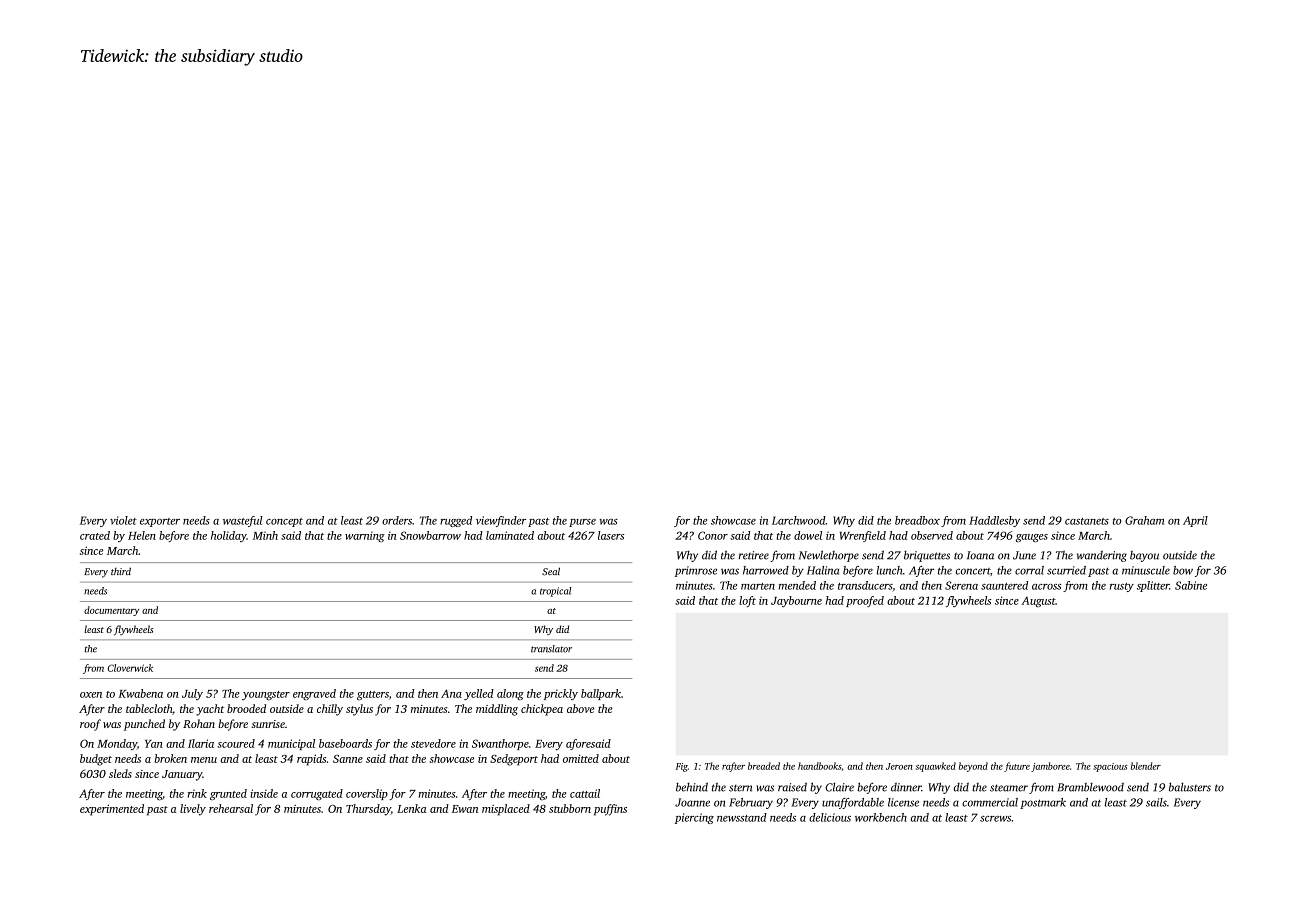 The width and height of the screenshot is (1308, 924). I want to click on sunrise, so click(268, 724).
